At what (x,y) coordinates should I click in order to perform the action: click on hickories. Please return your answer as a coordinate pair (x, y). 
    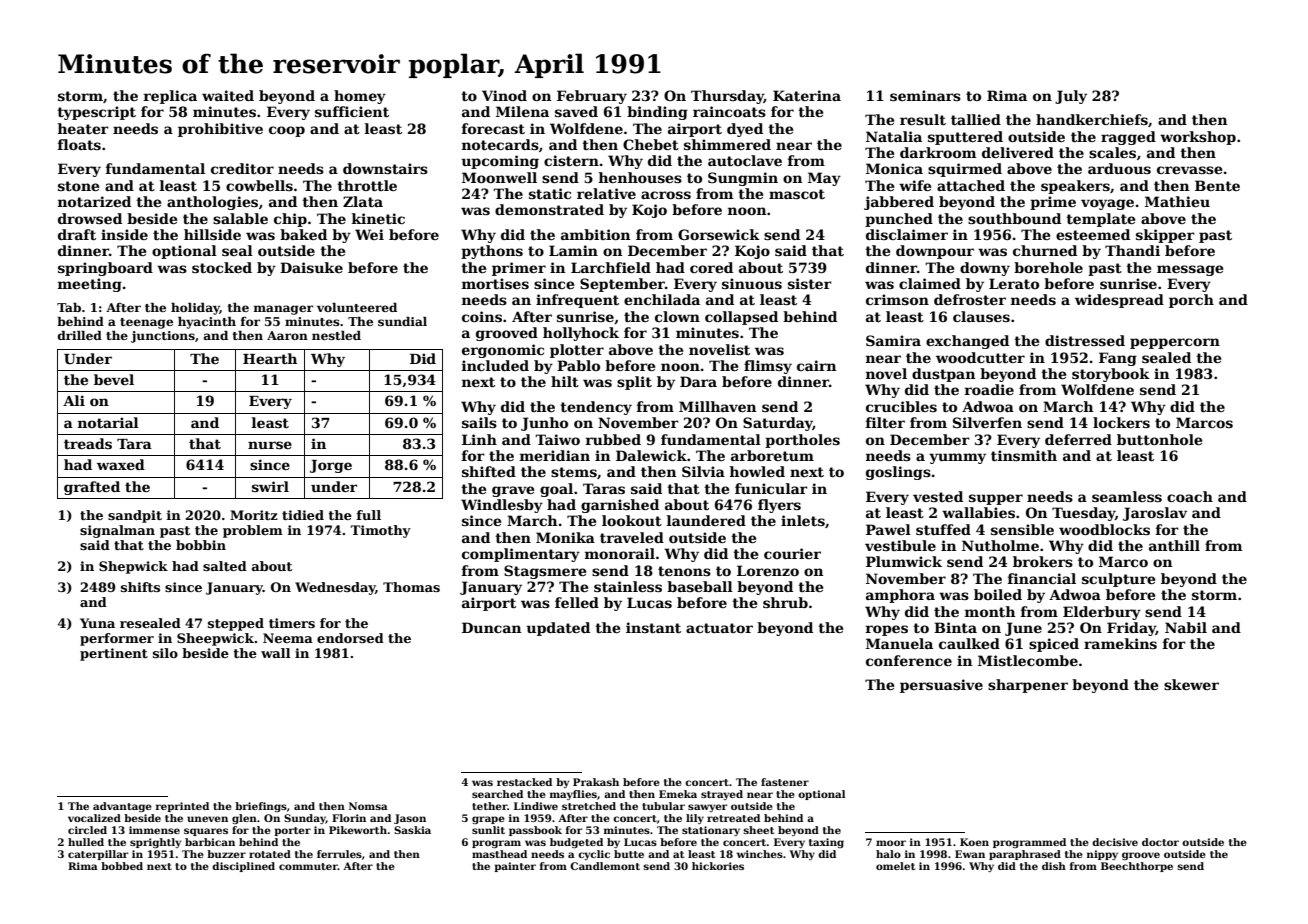
    Looking at the image, I should click on (718, 866).
